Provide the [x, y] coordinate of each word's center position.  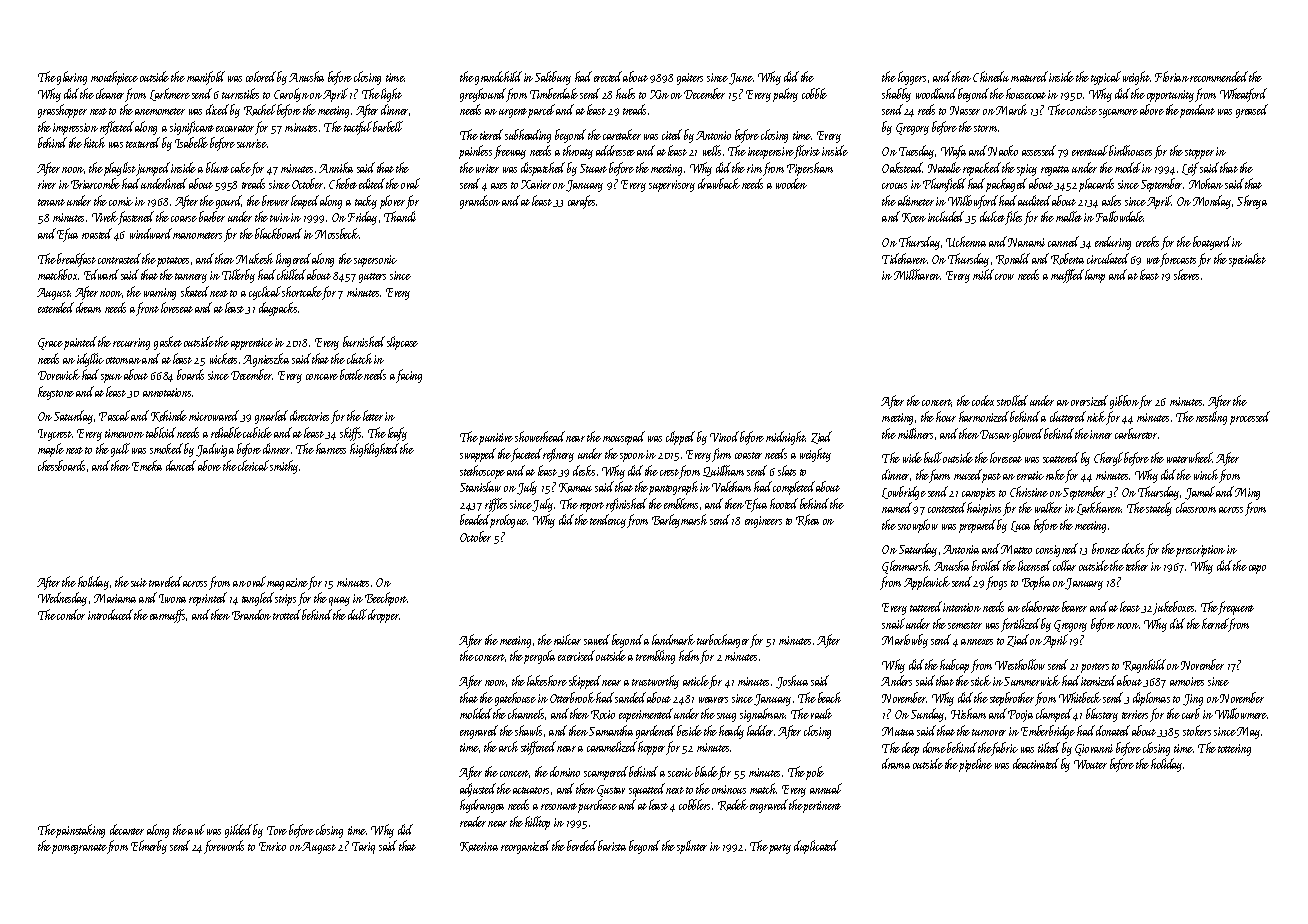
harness [331, 448]
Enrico [272, 846]
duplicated [816, 847]
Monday [1212, 202]
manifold [206, 78]
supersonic [375, 261]
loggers [912, 78]
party [780, 849]
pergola [539, 657]
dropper [384, 616]
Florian [1172, 76]
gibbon [1124, 402]
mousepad [624, 438]
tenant [51, 202]
